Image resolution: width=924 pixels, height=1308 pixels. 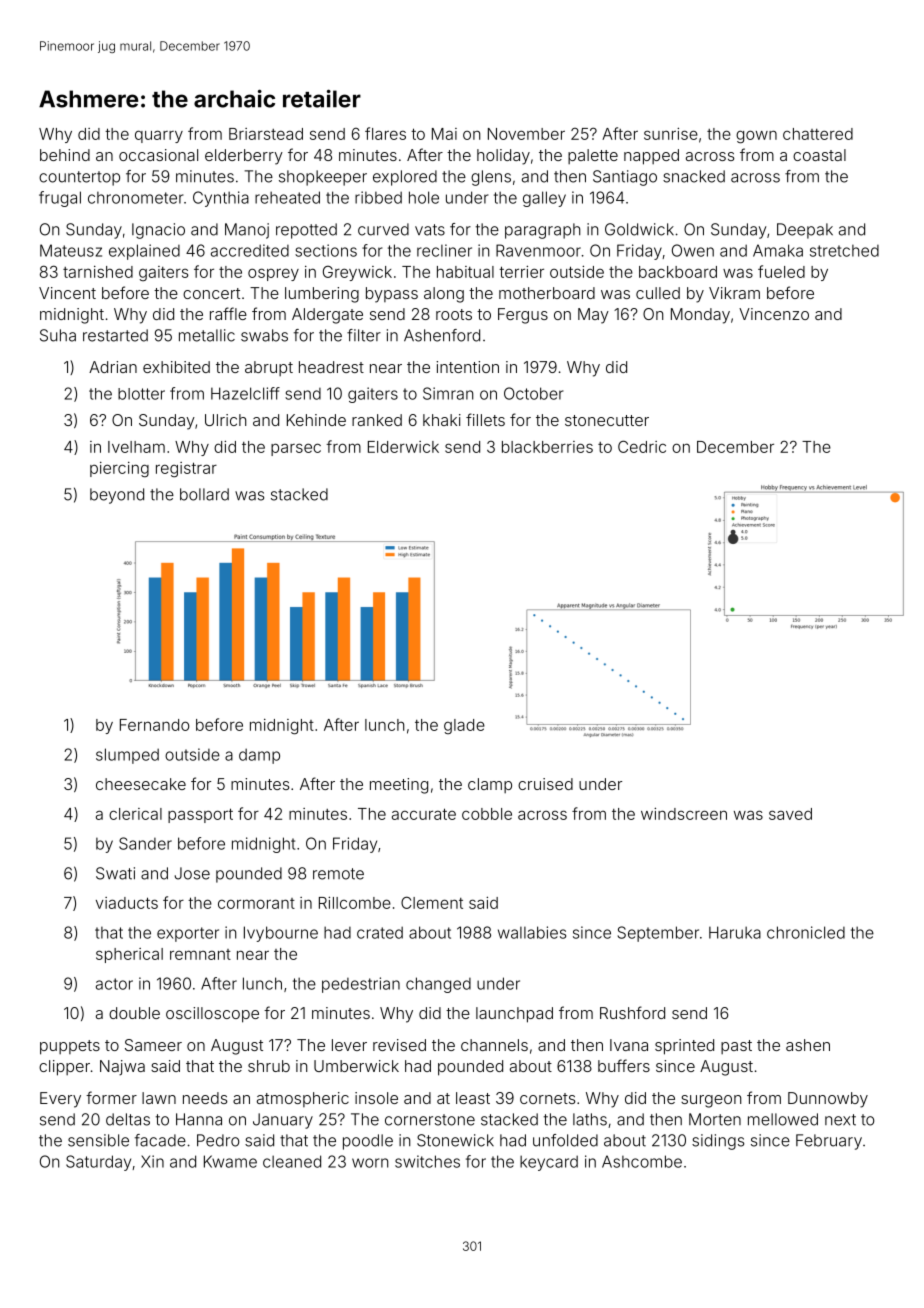 What do you see at coordinates (547, 293) in the screenshot?
I see `motherboard` at bounding box center [547, 293].
